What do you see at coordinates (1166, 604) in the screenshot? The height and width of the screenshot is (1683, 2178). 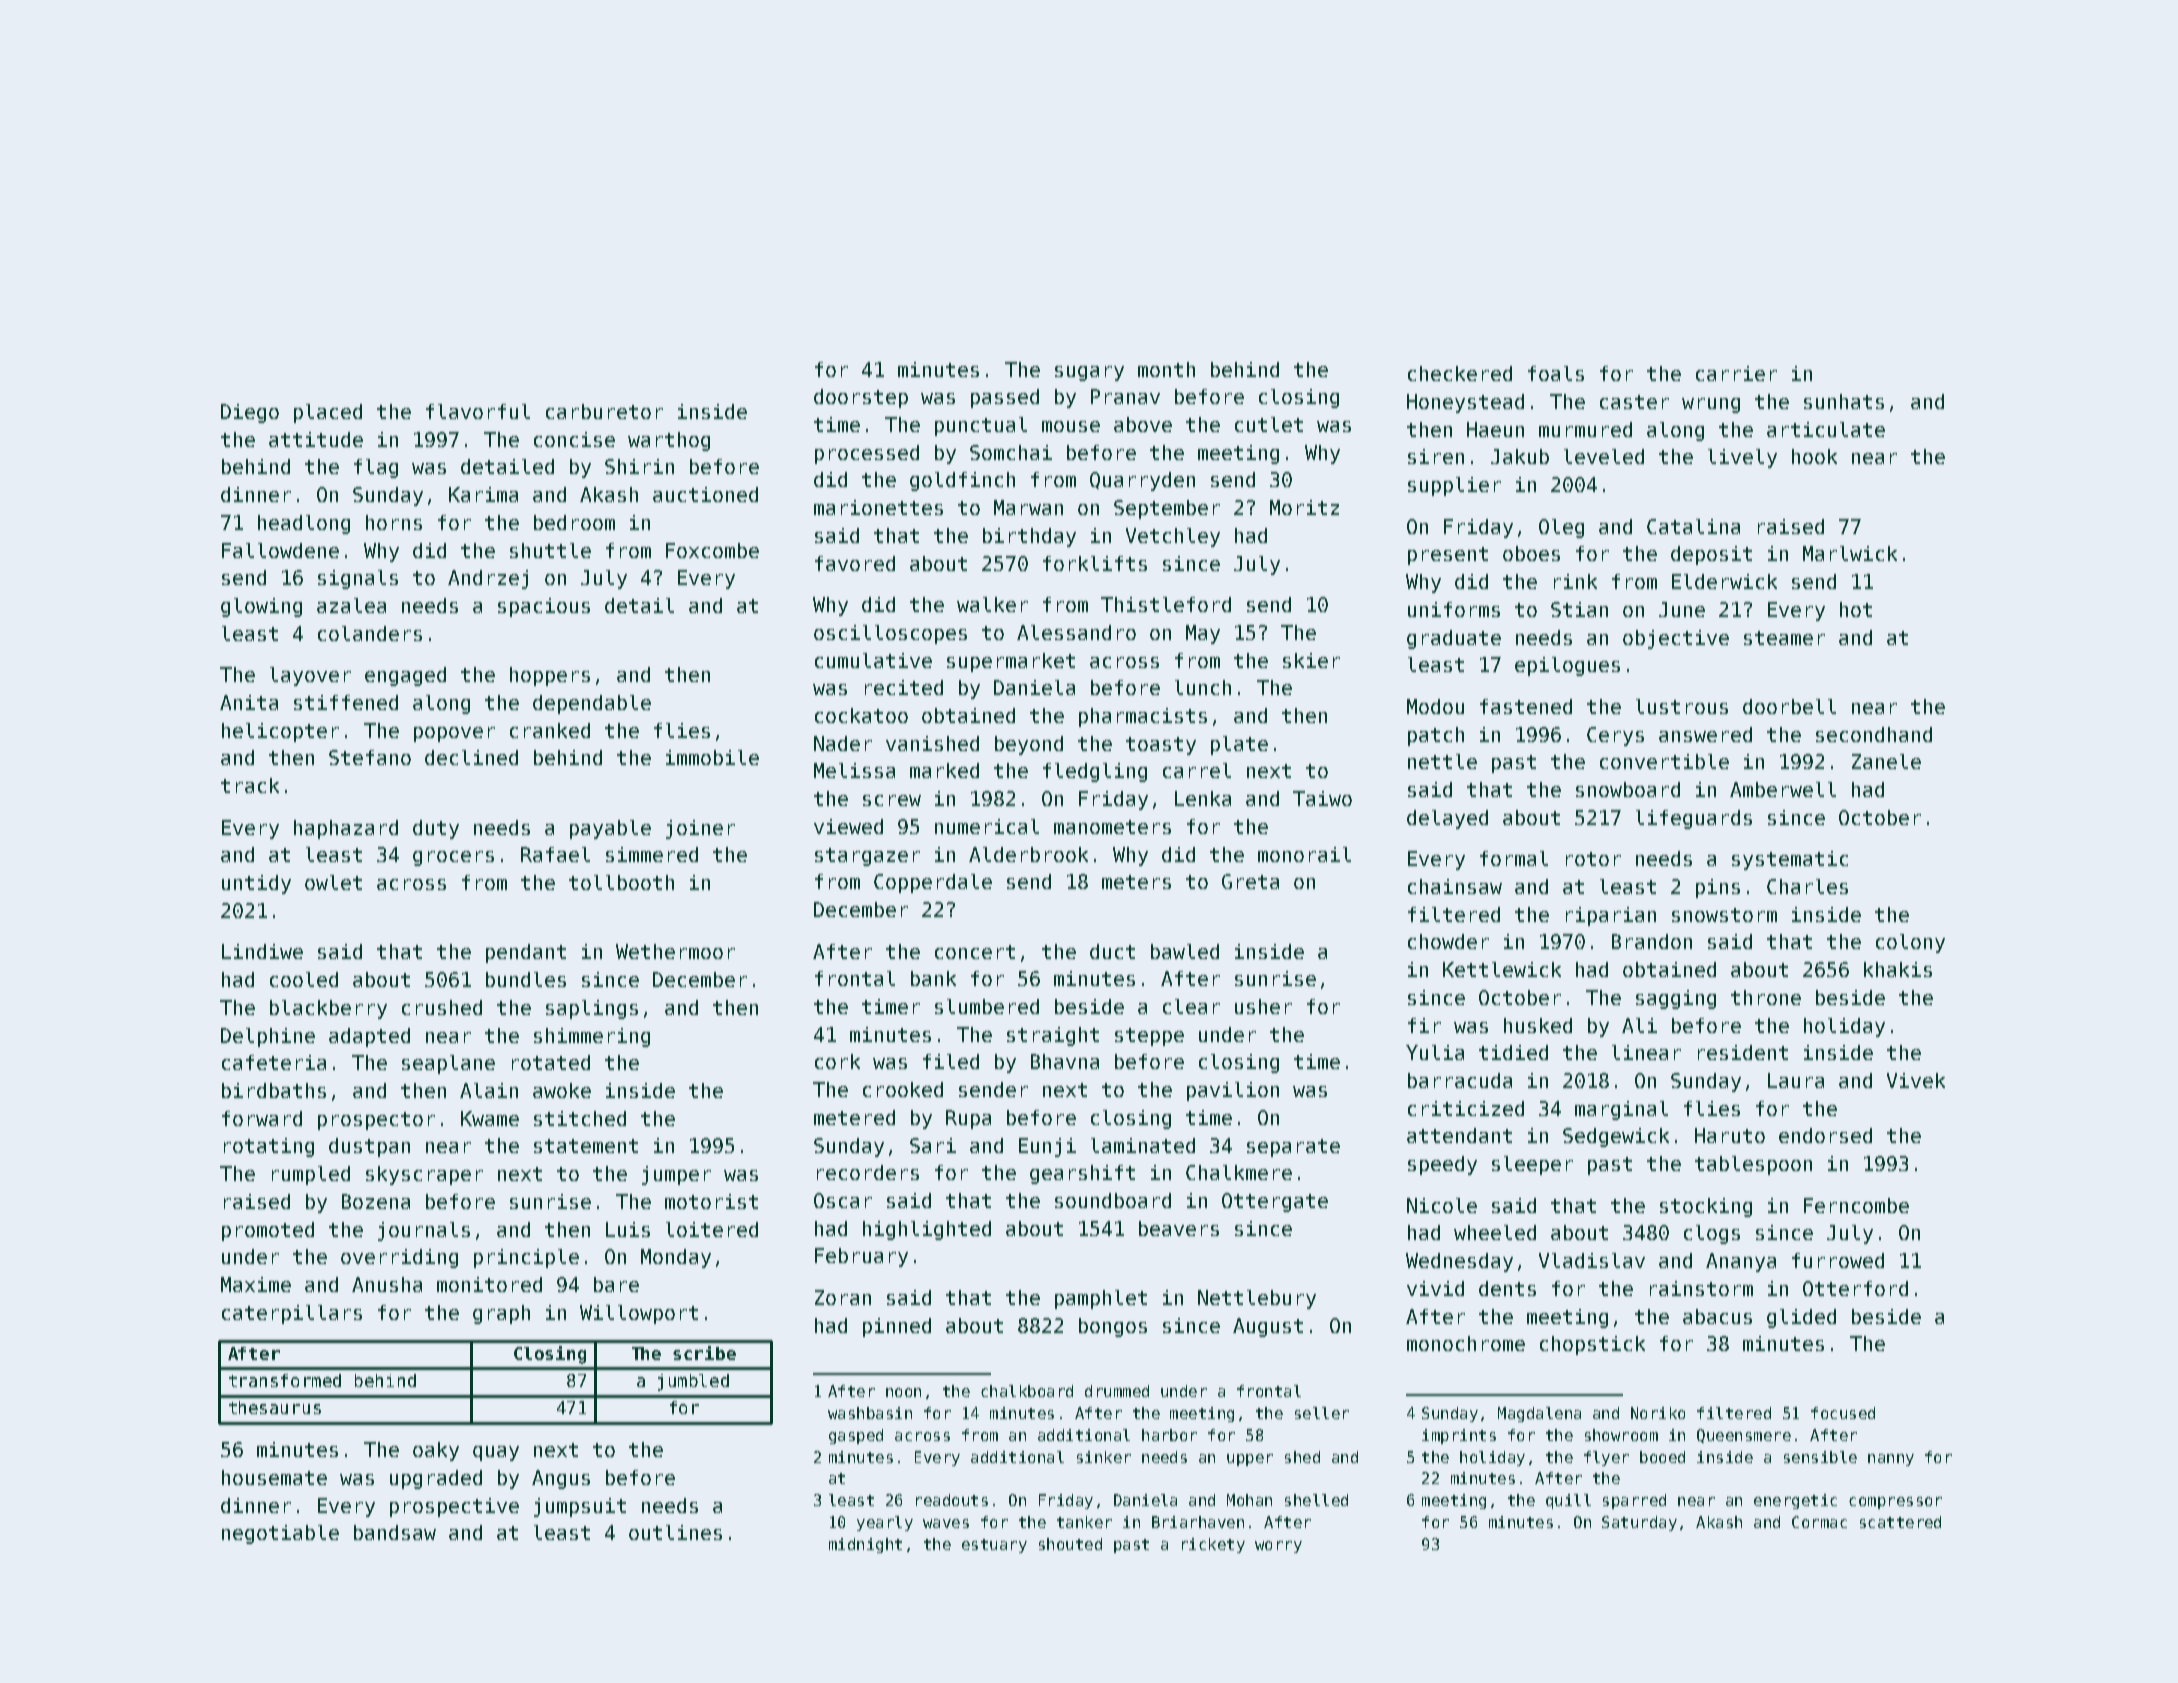 I see `Thistleford` at bounding box center [1166, 604].
